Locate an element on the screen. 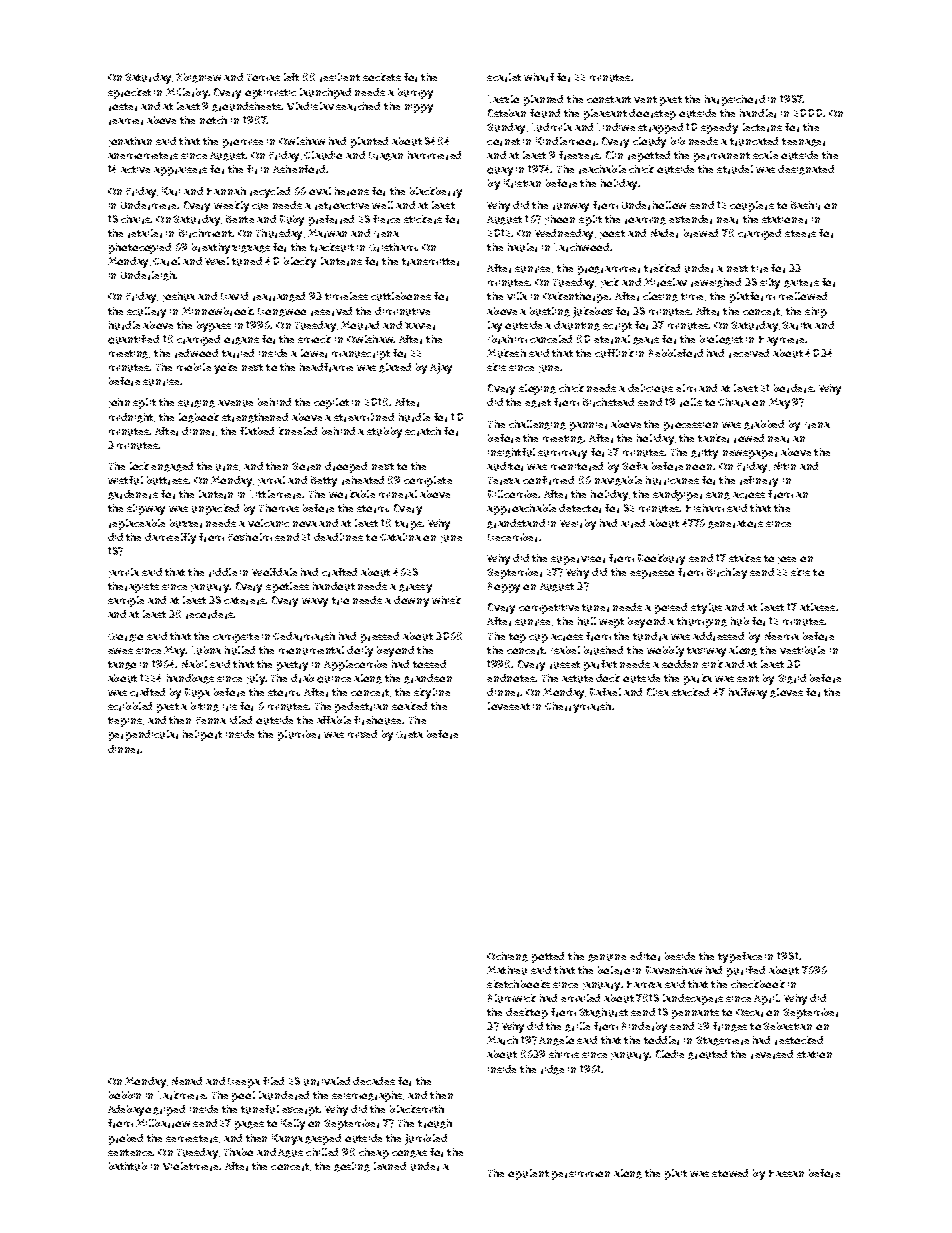  searched is located at coordinates (358, 106).
